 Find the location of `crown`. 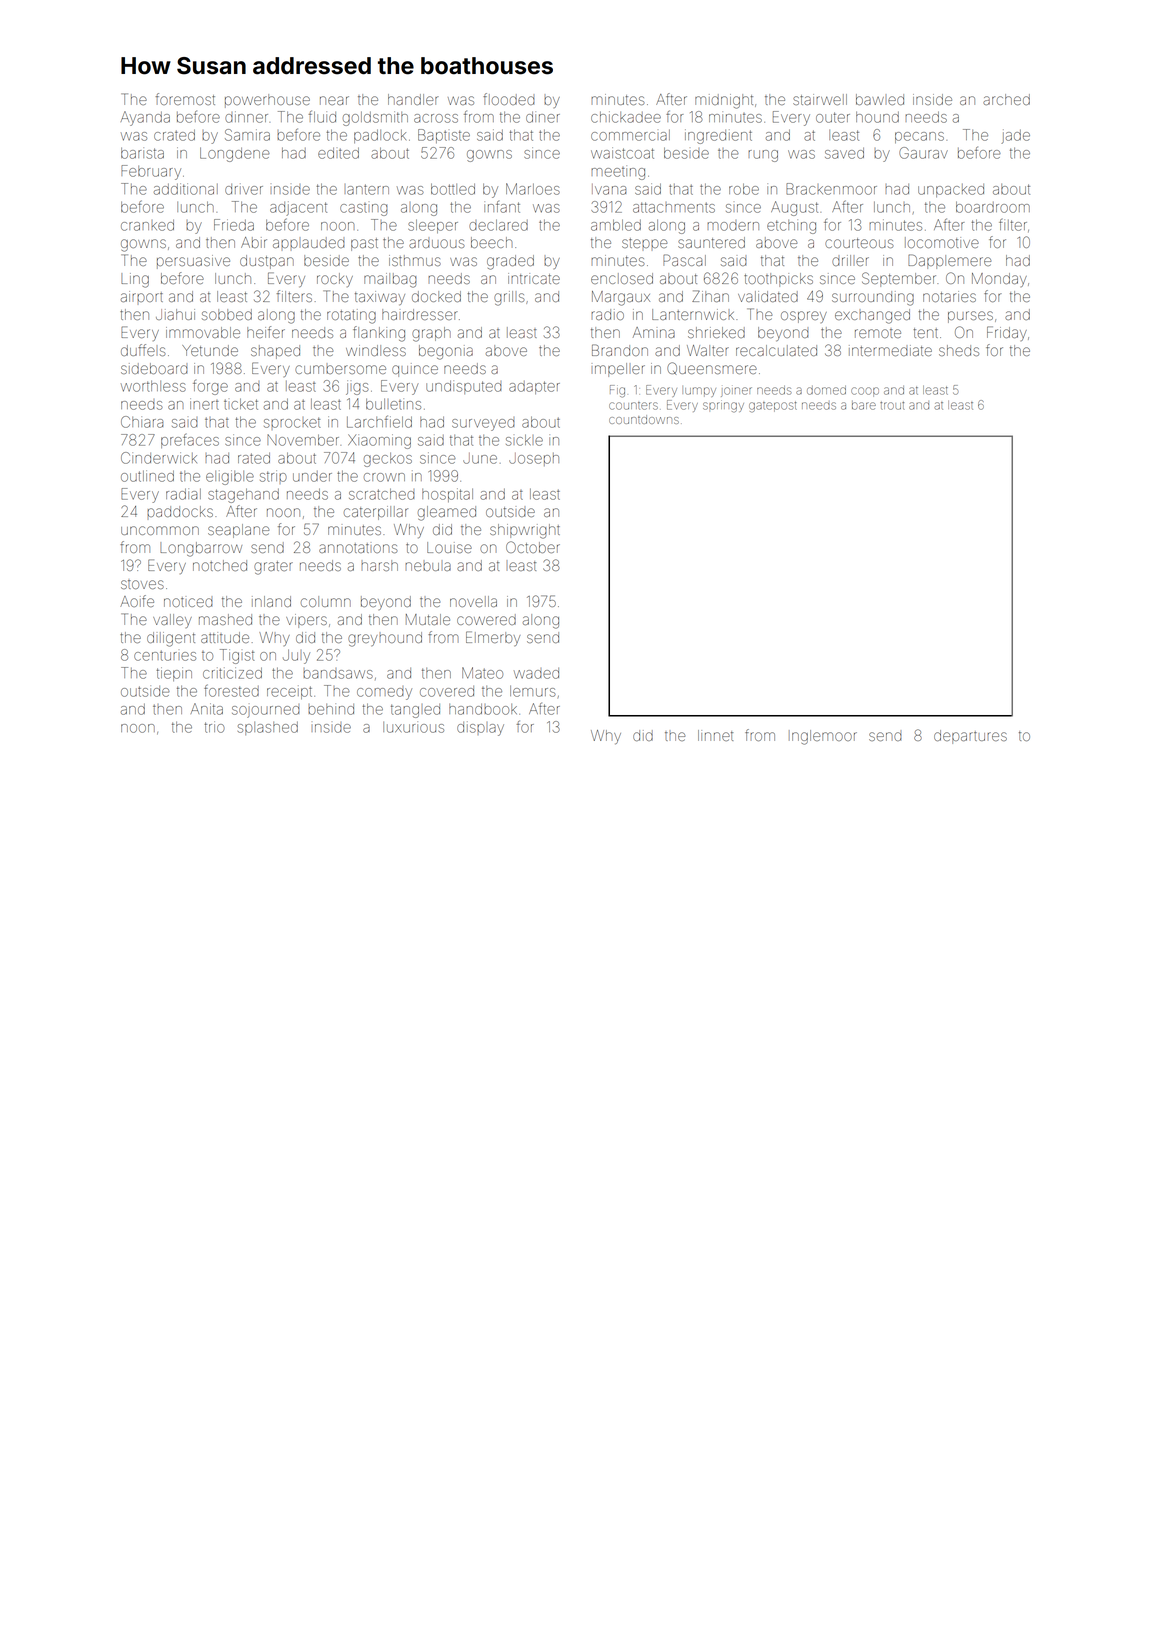

crown is located at coordinates (384, 477).
